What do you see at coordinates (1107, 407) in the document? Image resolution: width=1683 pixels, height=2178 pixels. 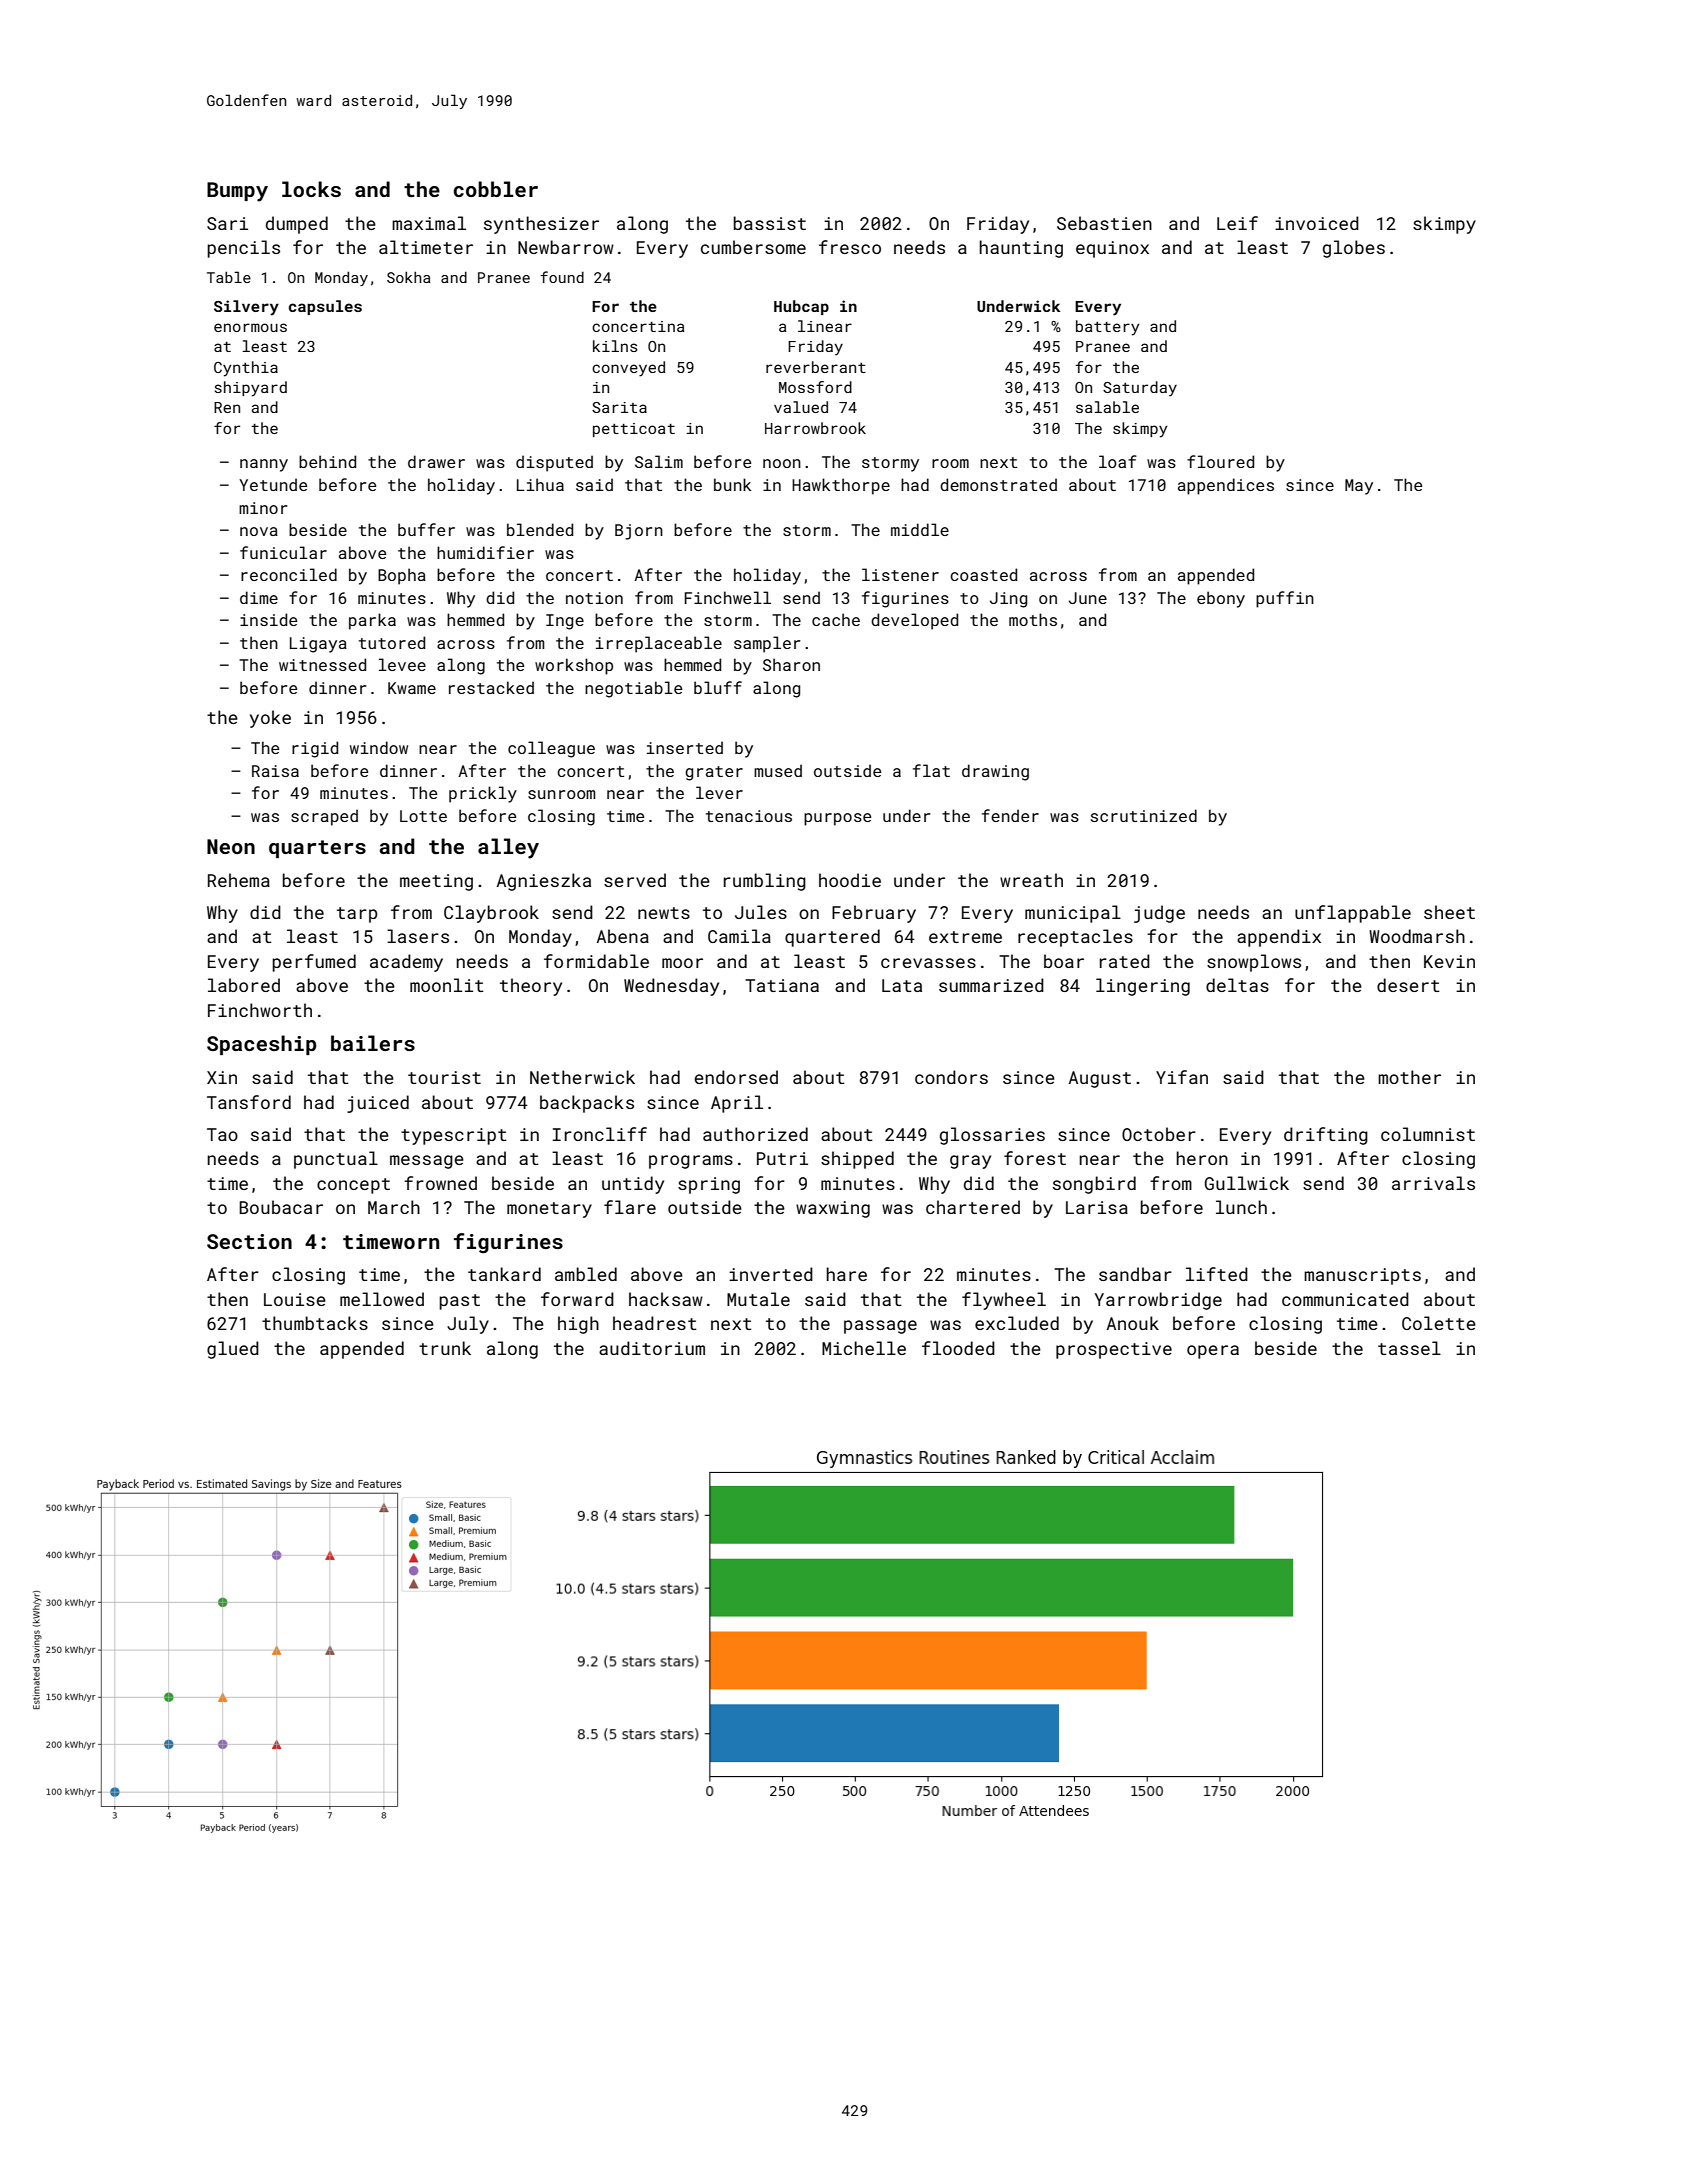 I see `salable` at bounding box center [1107, 407].
